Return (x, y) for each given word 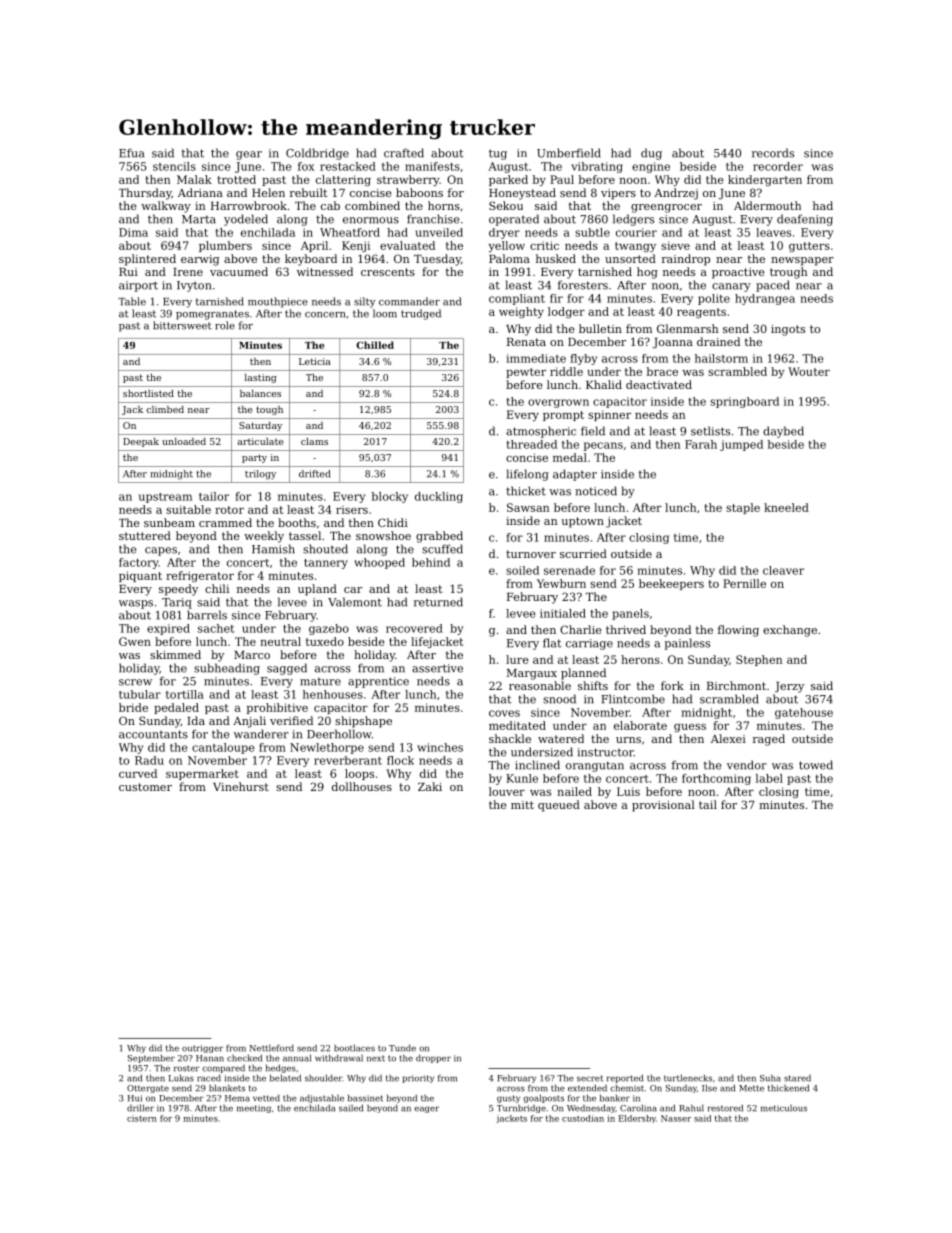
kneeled (786, 507)
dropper (433, 1058)
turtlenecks (688, 1078)
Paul (562, 179)
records (773, 153)
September (151, 1059)
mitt (522, 805)
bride (133, 707)
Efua (131, 153)
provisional (663, 806)
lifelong (528, 475)
